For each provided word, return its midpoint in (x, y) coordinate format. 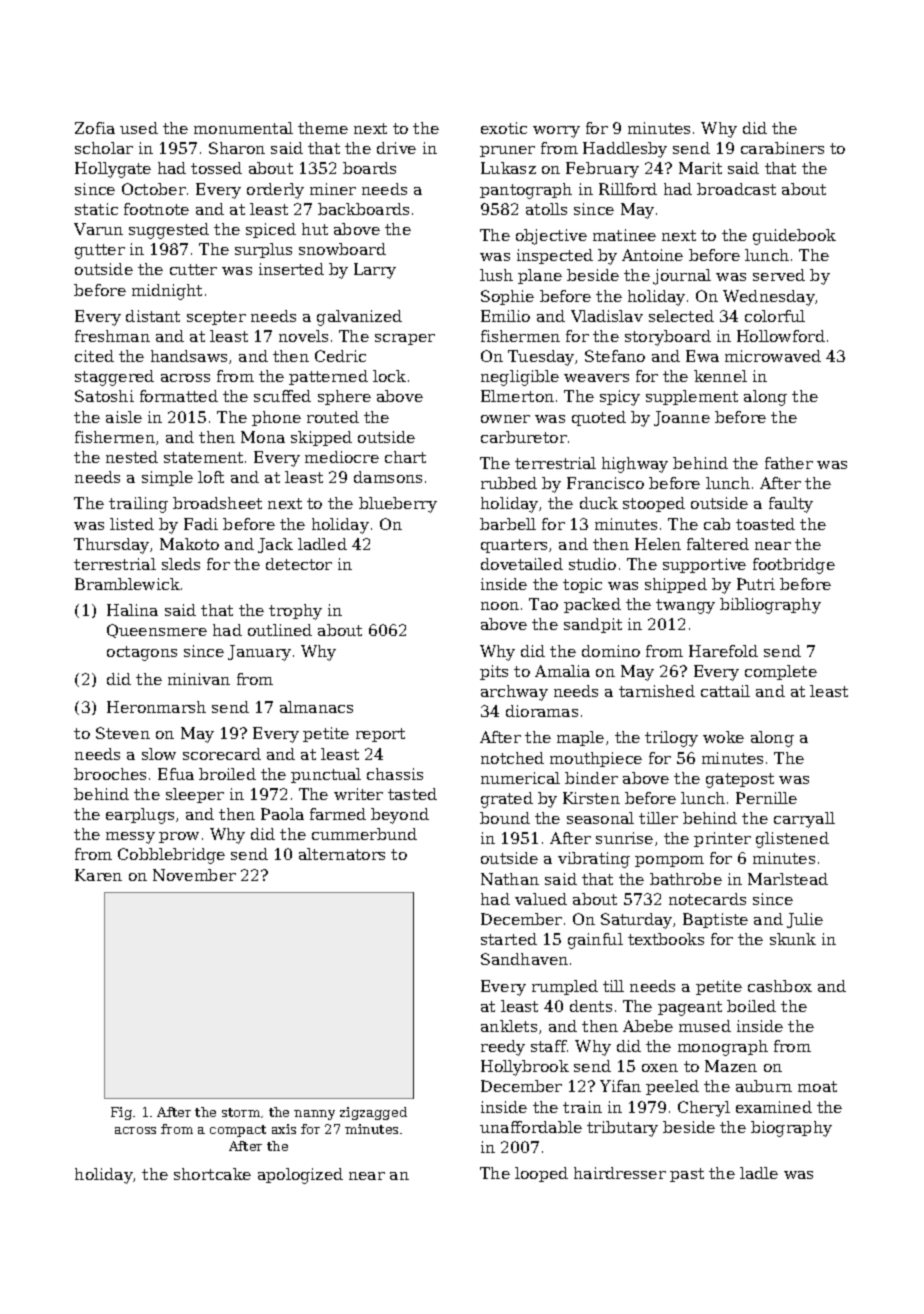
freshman (112, 336)
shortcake (212, 1174)
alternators (342, 854)
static (96, 209)
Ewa (702, 356)
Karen (98, 875)
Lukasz (508, 168)
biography (791, 1129)
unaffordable (531, 1127)
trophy (295, 612)
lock (389, 376)
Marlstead (788, 879)
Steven (123, 733)
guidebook (794, 237)
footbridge (794, 566)
